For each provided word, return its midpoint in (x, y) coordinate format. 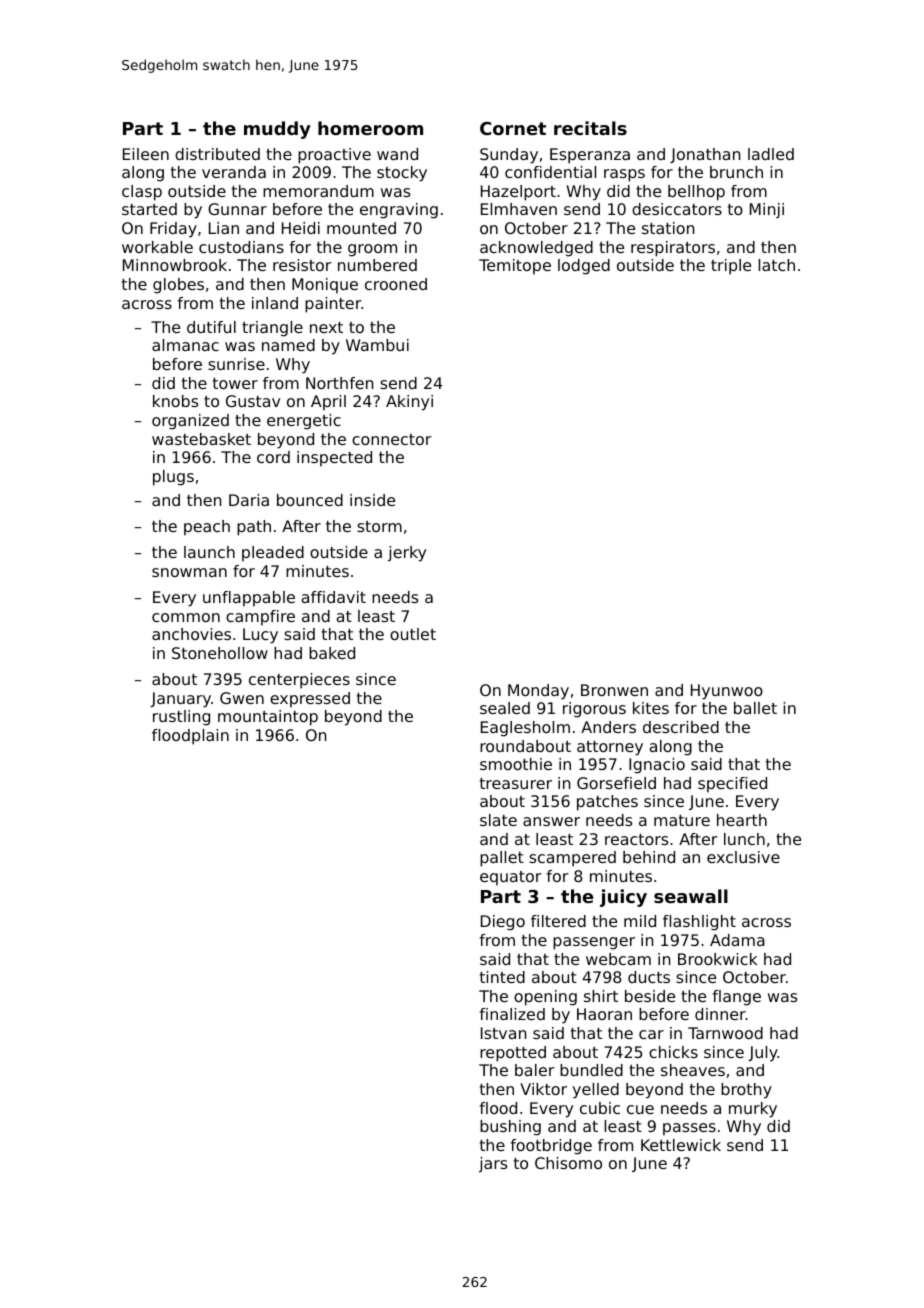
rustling (181, 718)
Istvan (503, 1033)
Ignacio (657, 766)
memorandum (318, 191)
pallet (502, 859)
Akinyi (409, 403)
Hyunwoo (727, 692)
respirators (673, 249)
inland (275, 303)
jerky (407, 554)
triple (731, 267)
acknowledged (536, 249)
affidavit (334, 597)
